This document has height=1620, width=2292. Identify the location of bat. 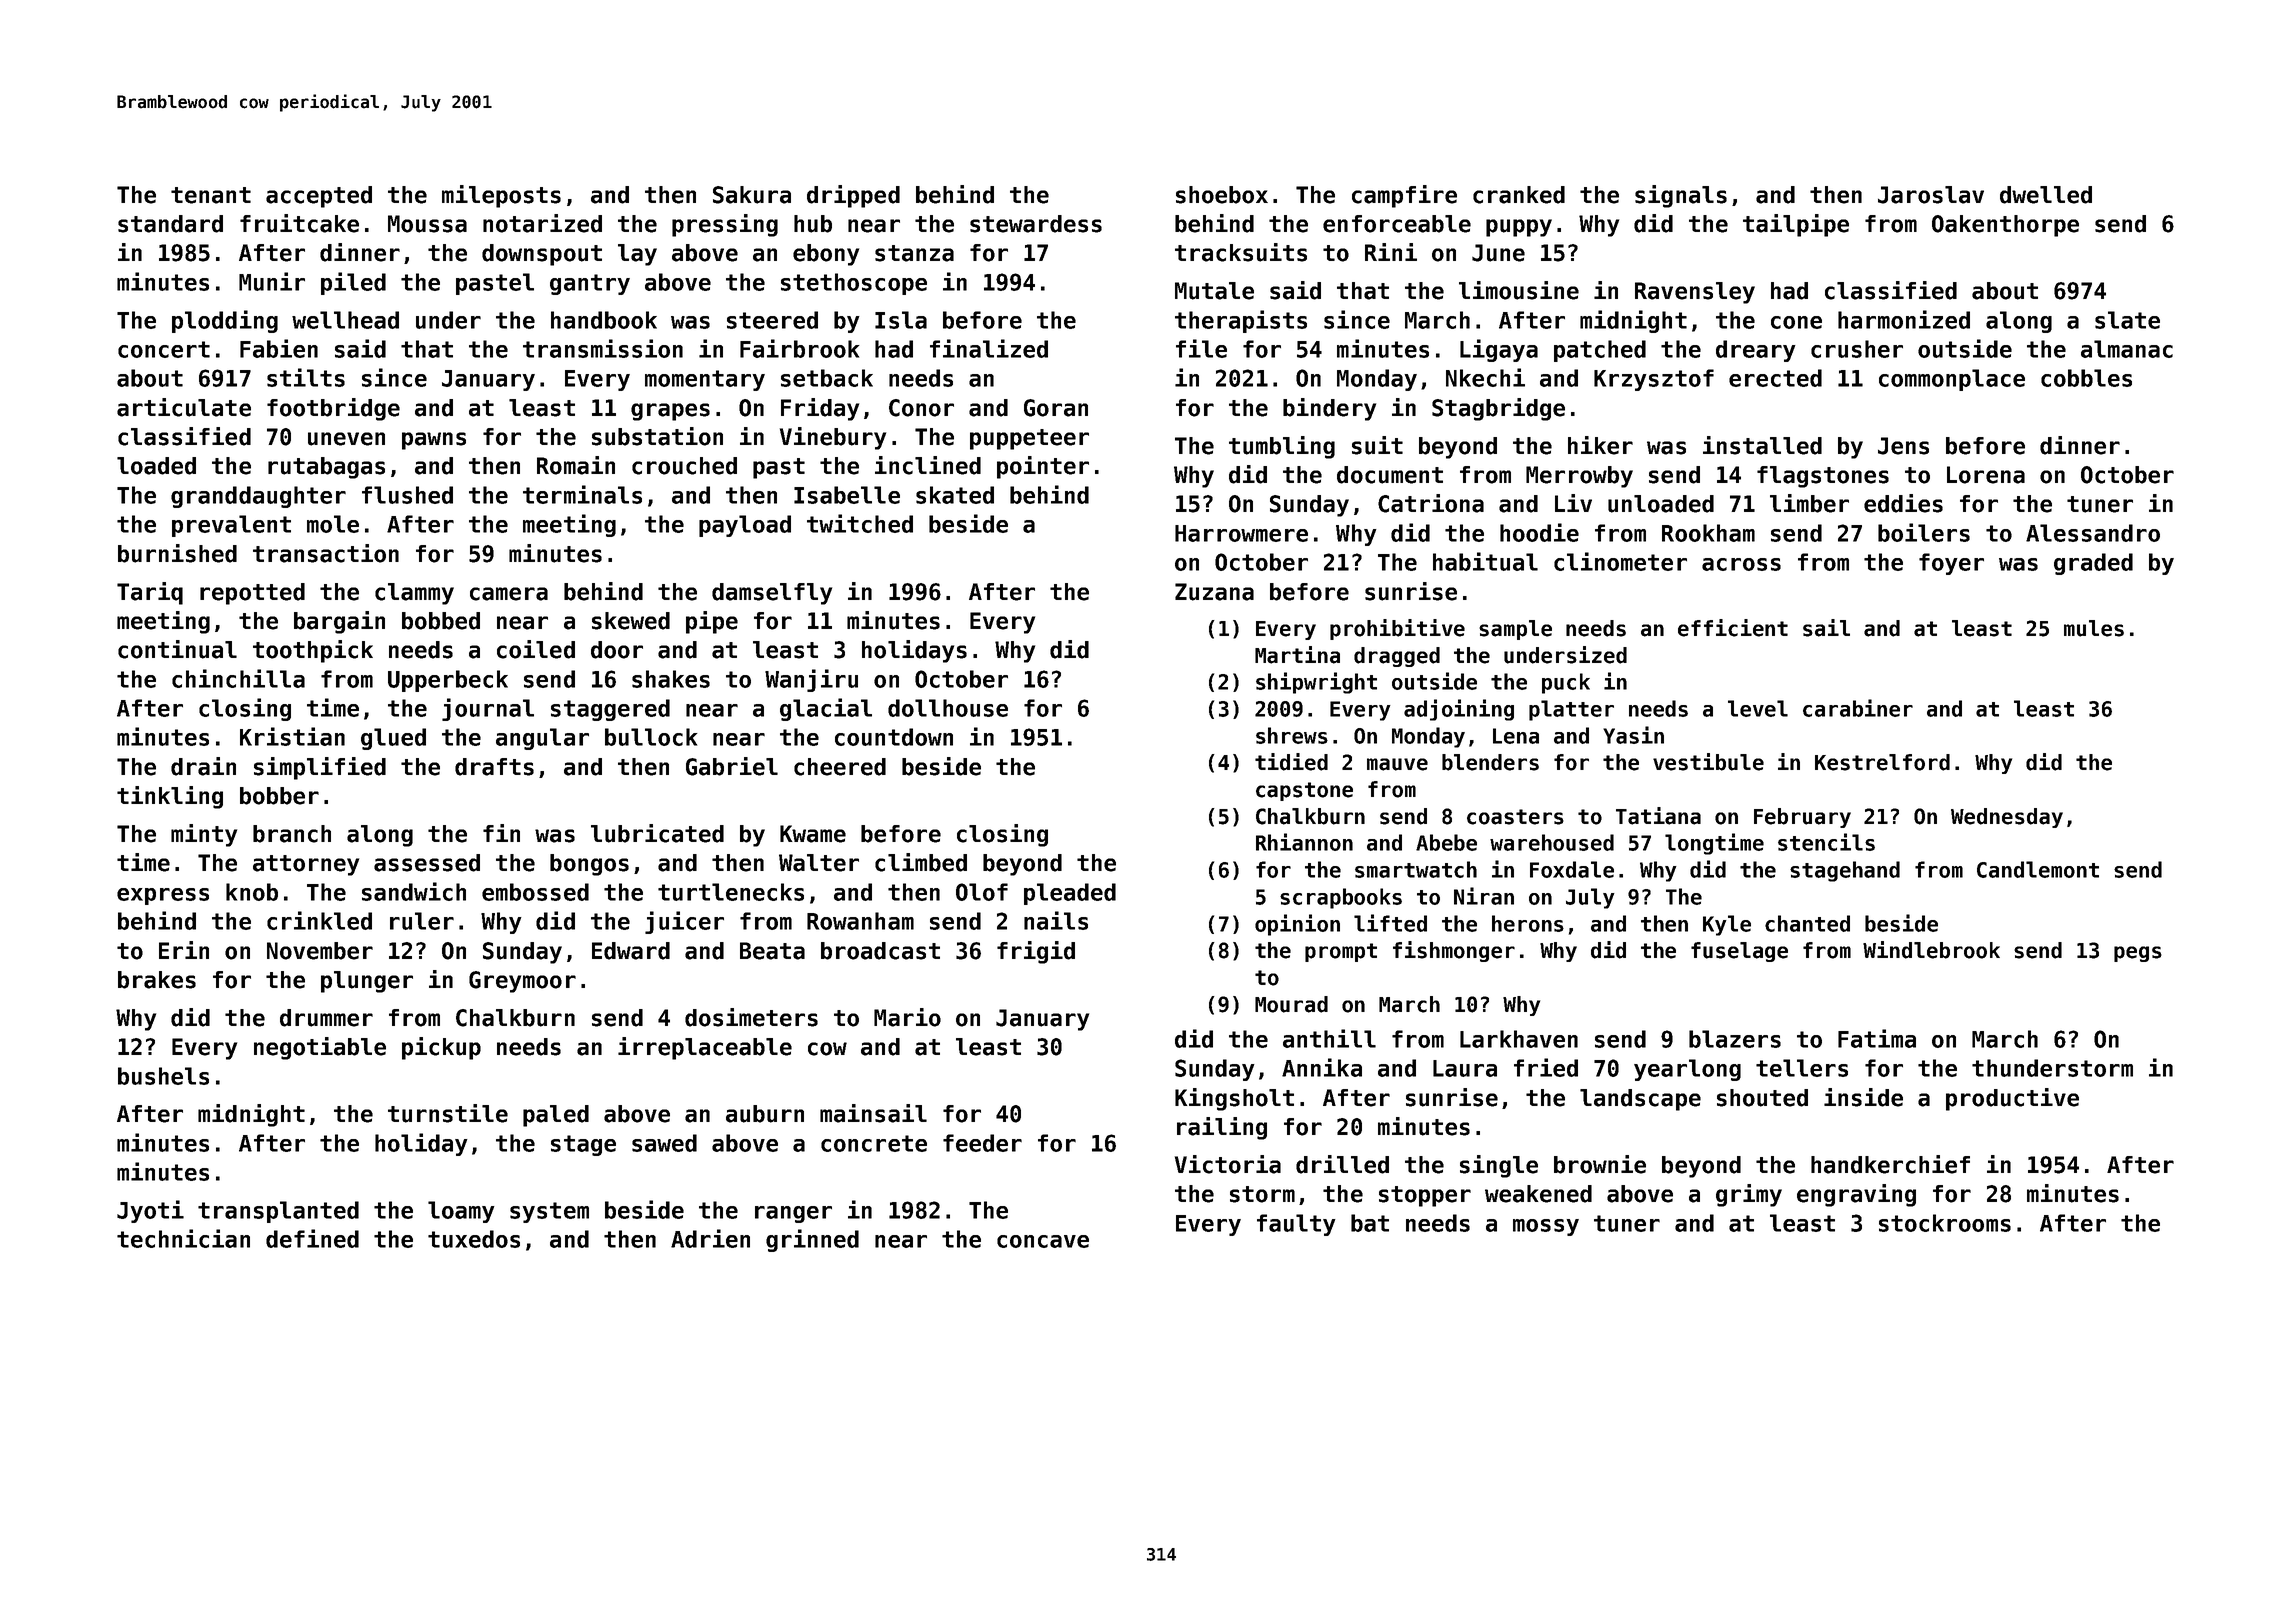
(1370, 1223).
